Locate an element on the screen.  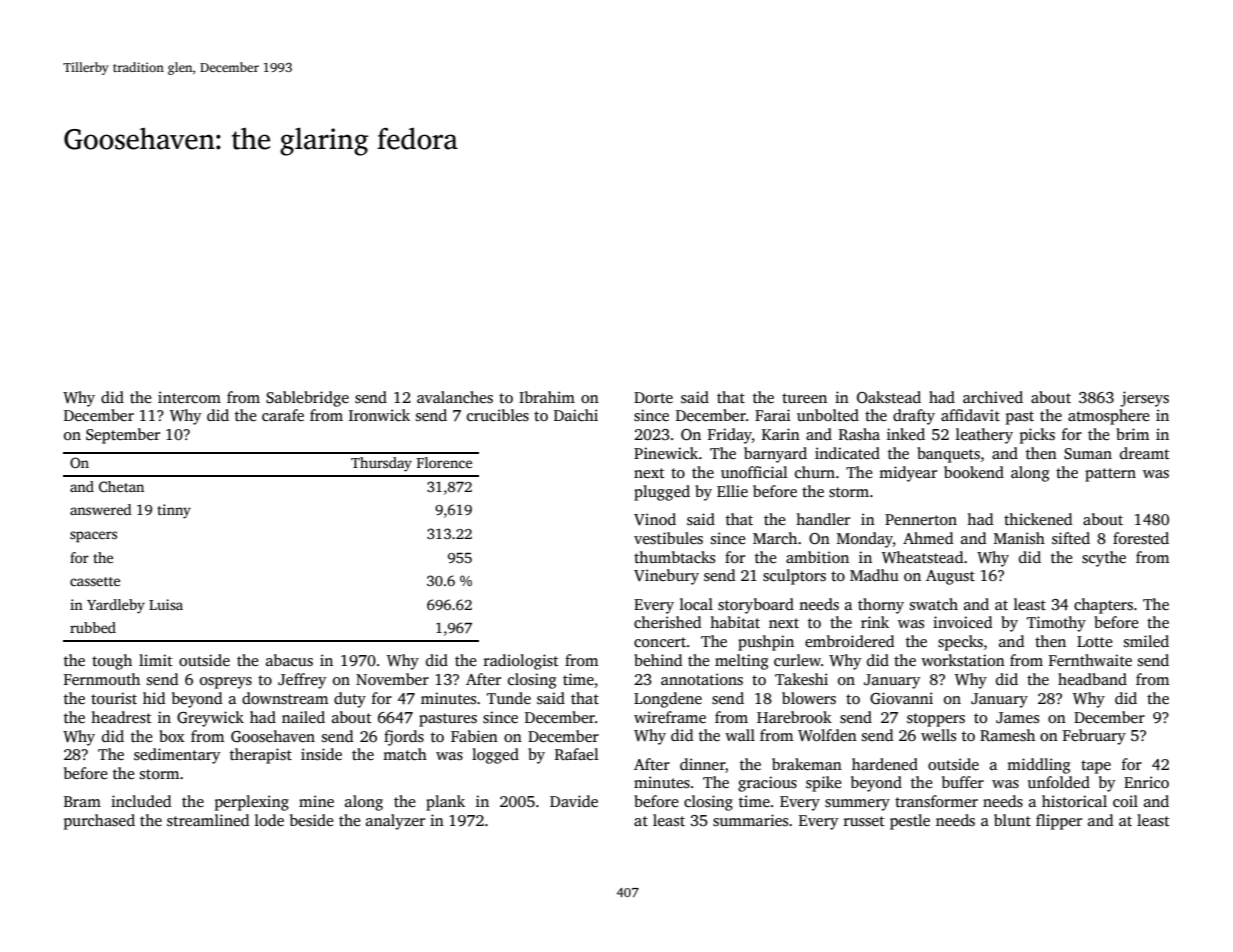
Luisa is located at coordinates (166, 604).
